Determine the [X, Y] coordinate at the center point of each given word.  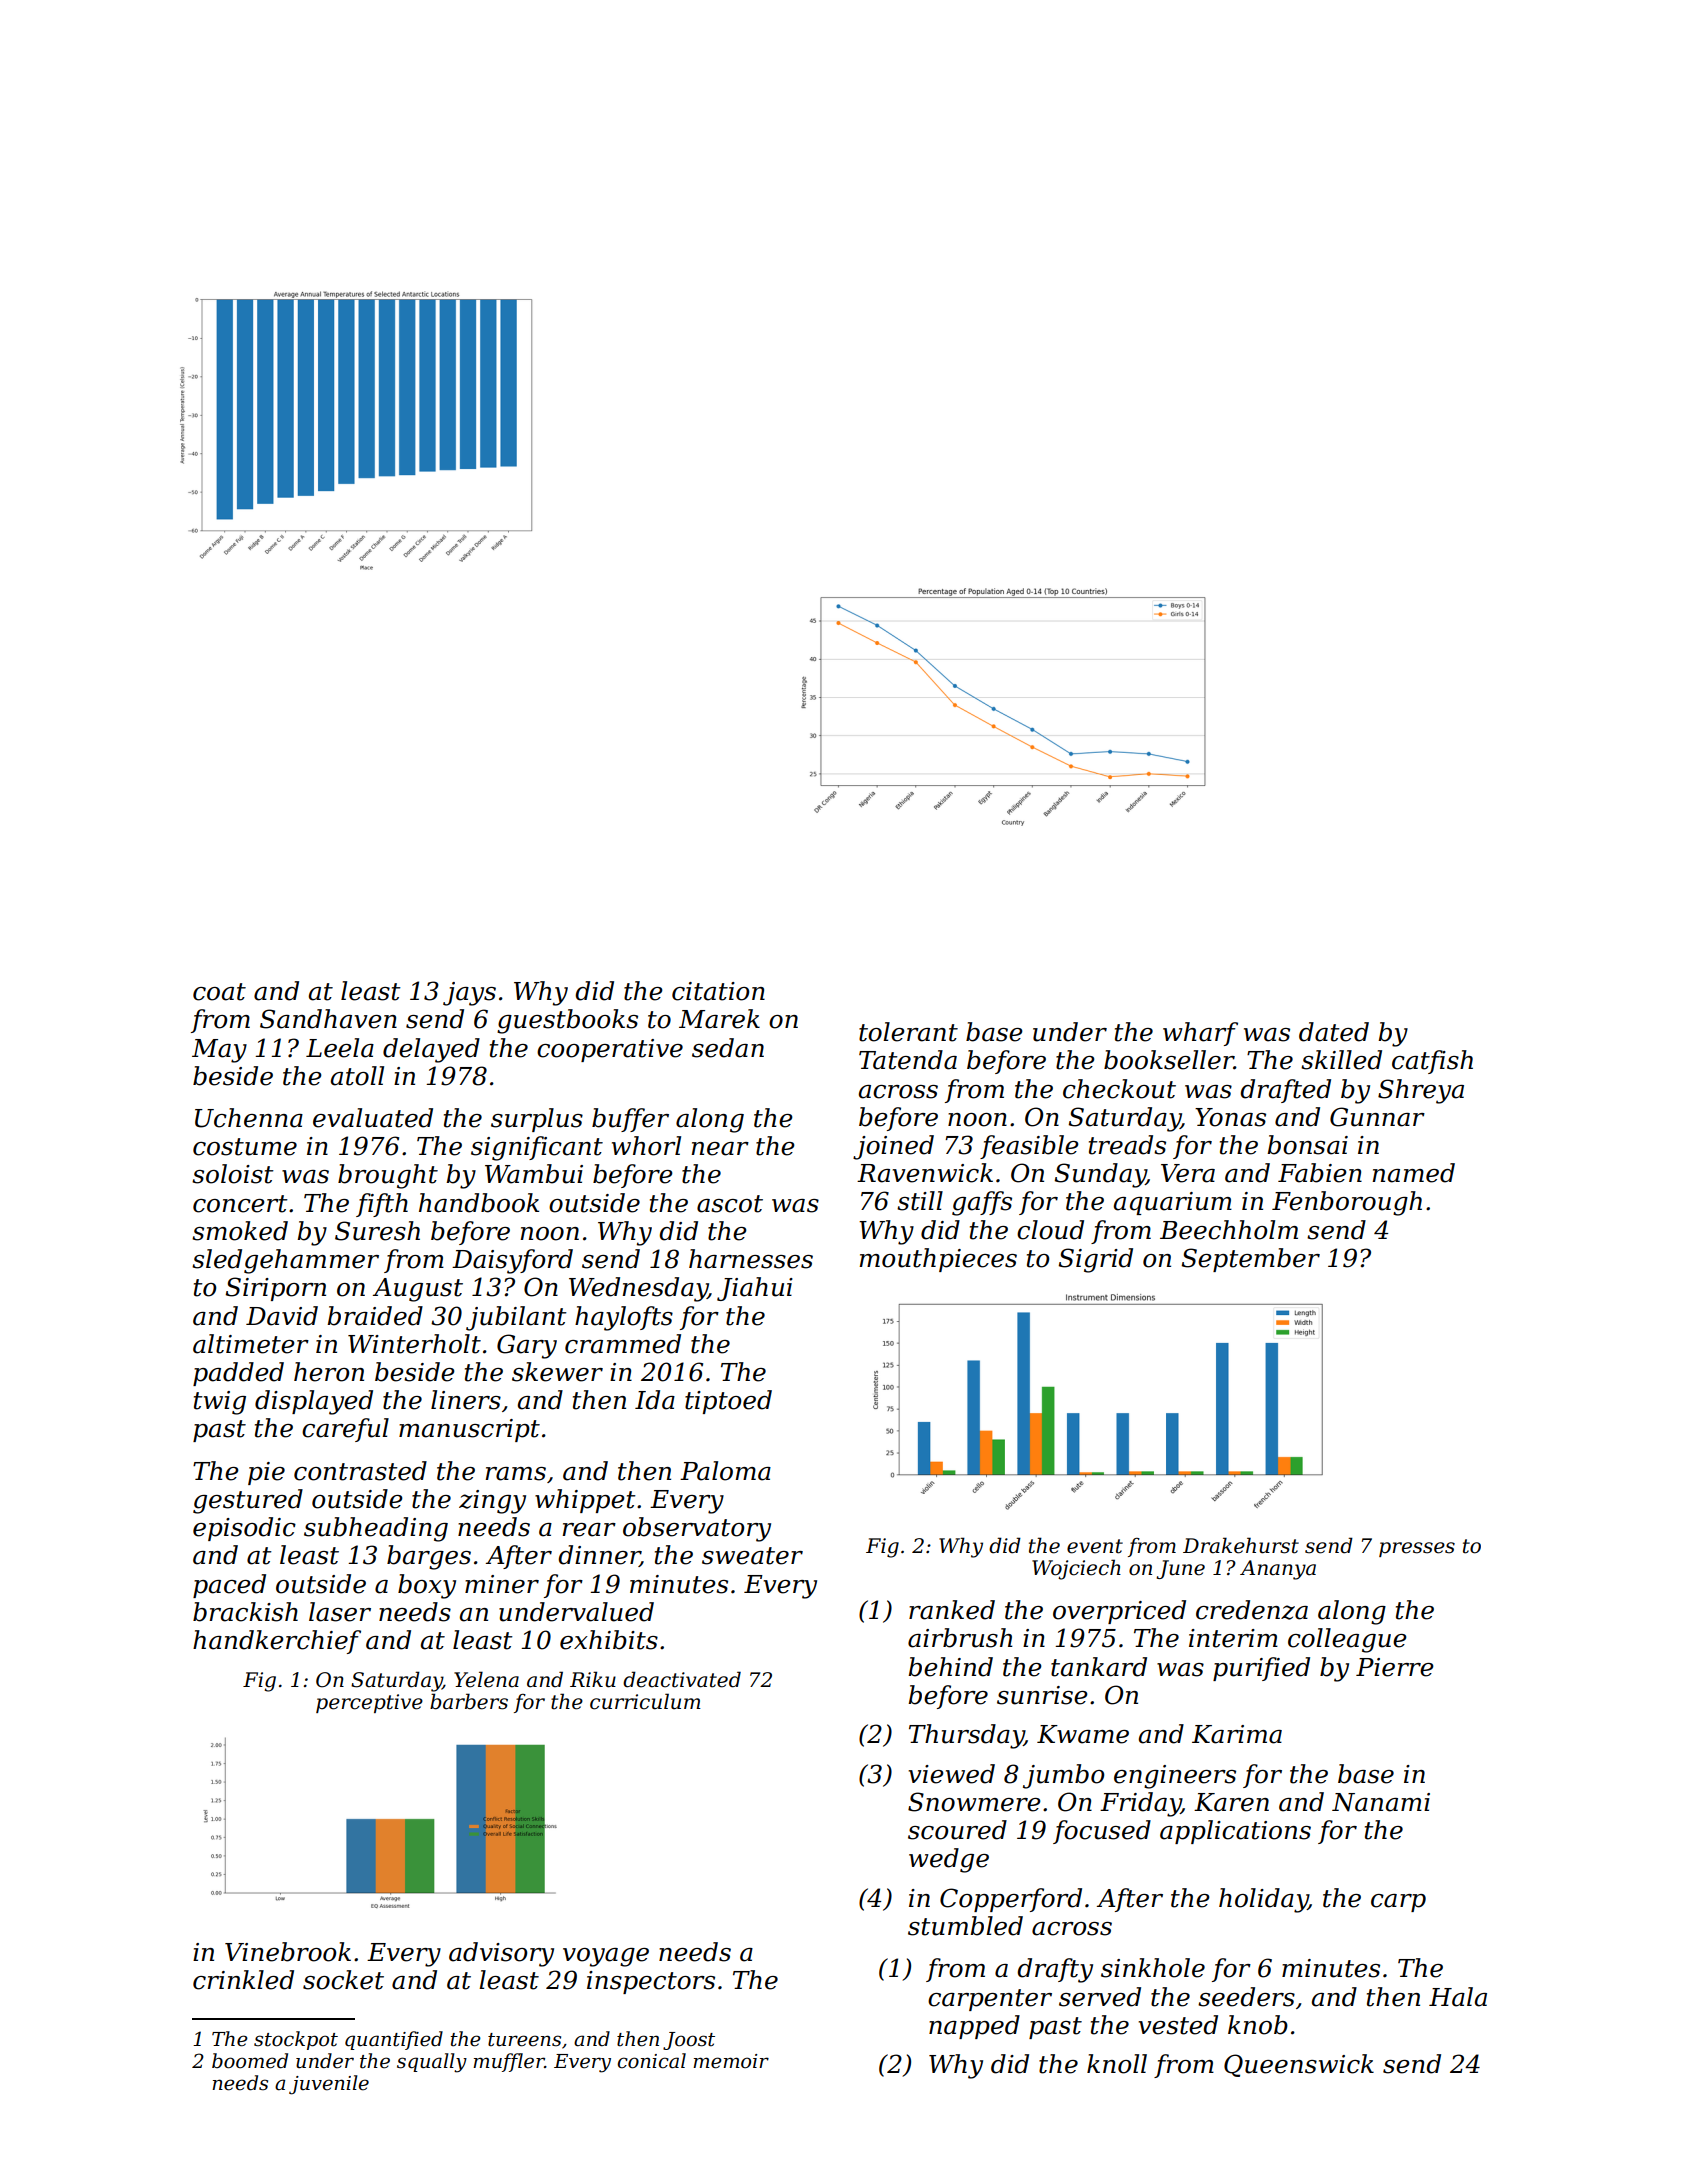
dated [1334, 1032]
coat [219, 992]
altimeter [251, 1344]
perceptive [369, 1703]
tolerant [908, 1032]
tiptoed [728, 1402]
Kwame [1083, 1734]
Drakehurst [1241, 1545]
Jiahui [755, 1289]
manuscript [469, 1430]
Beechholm [1229, 1230]
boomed [250, 2061]
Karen [1231, 1802]
